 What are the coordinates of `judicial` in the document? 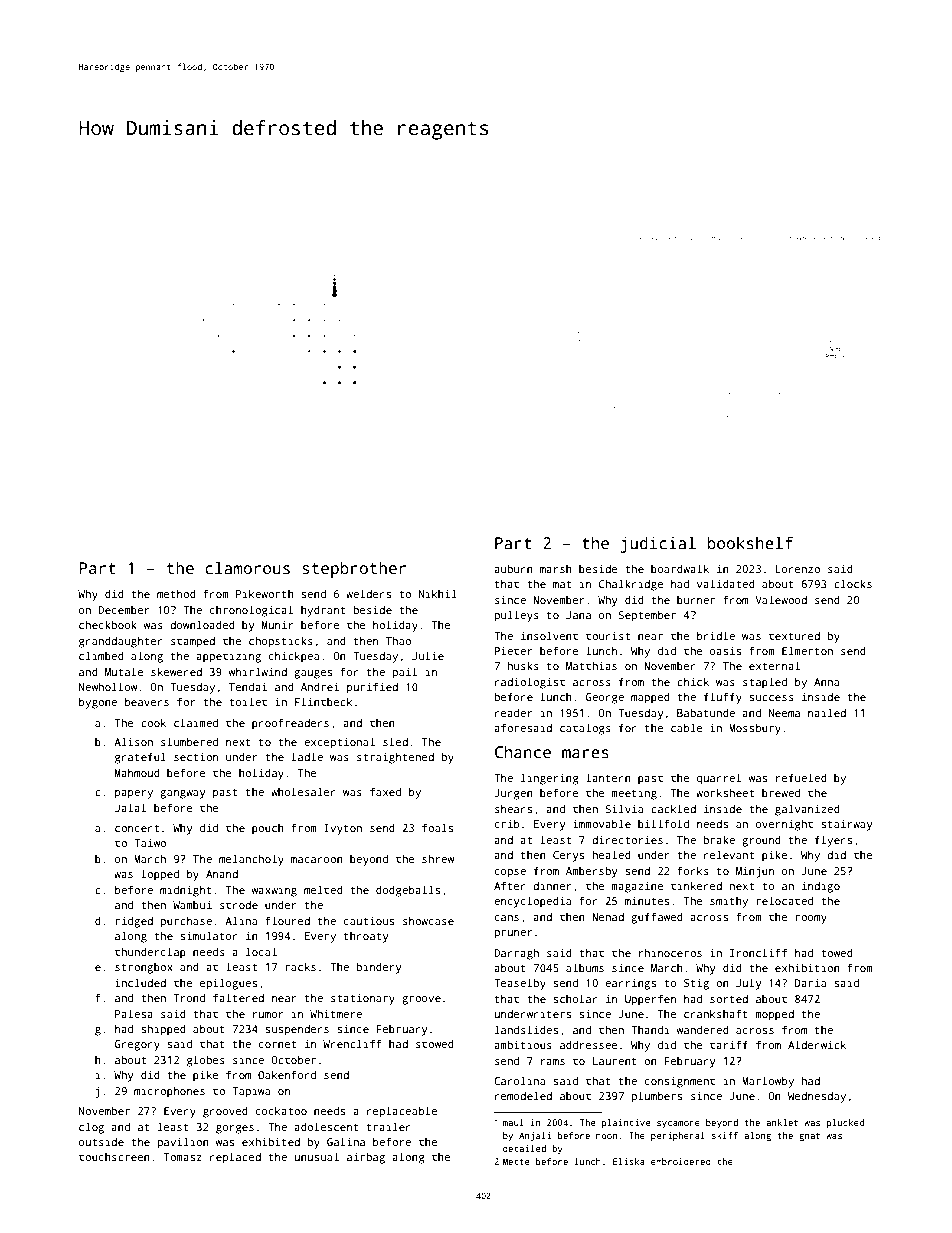 It's located at (658, 544).
